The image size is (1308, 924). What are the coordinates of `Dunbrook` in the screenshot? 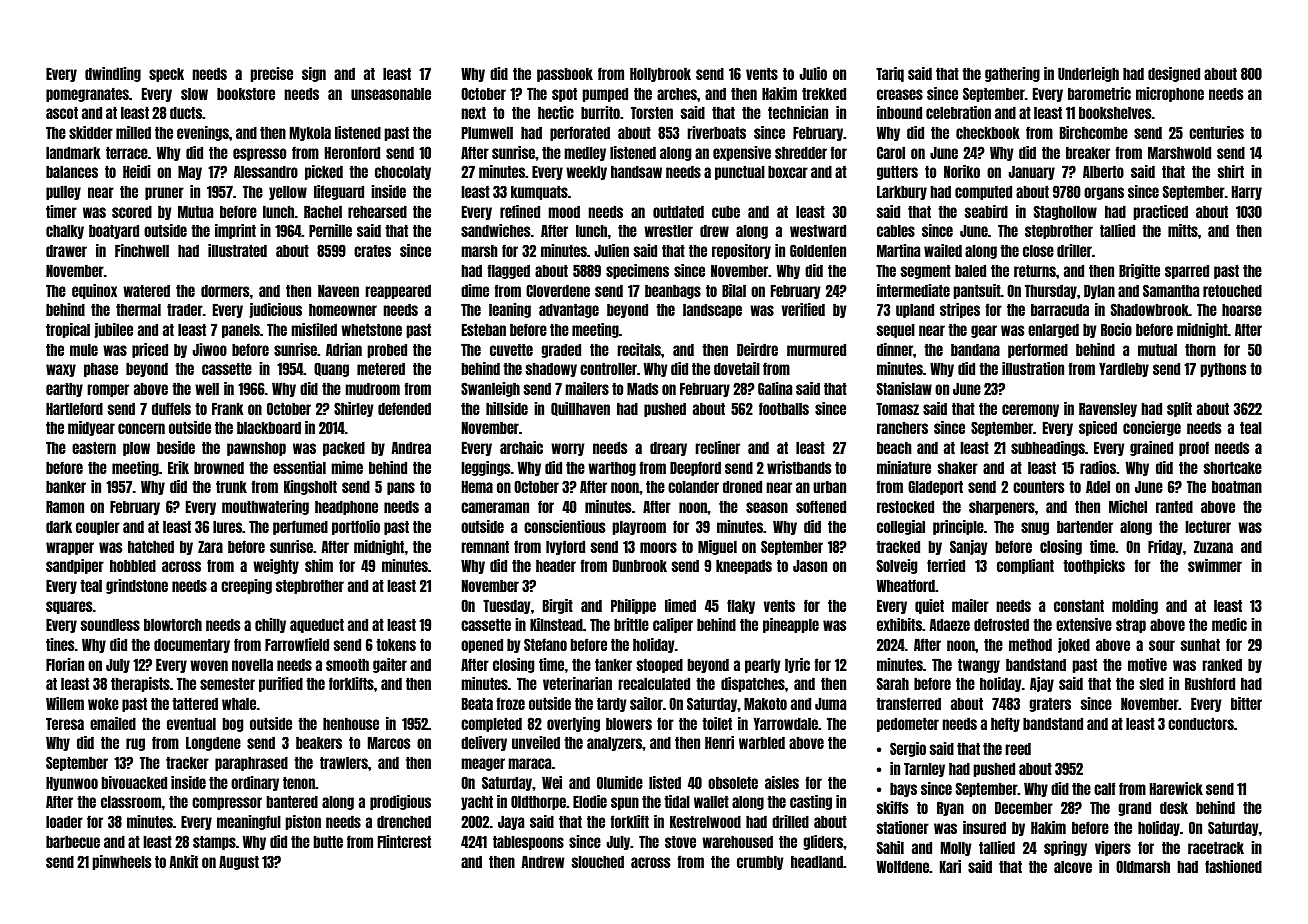 It's located at (640, 565).
